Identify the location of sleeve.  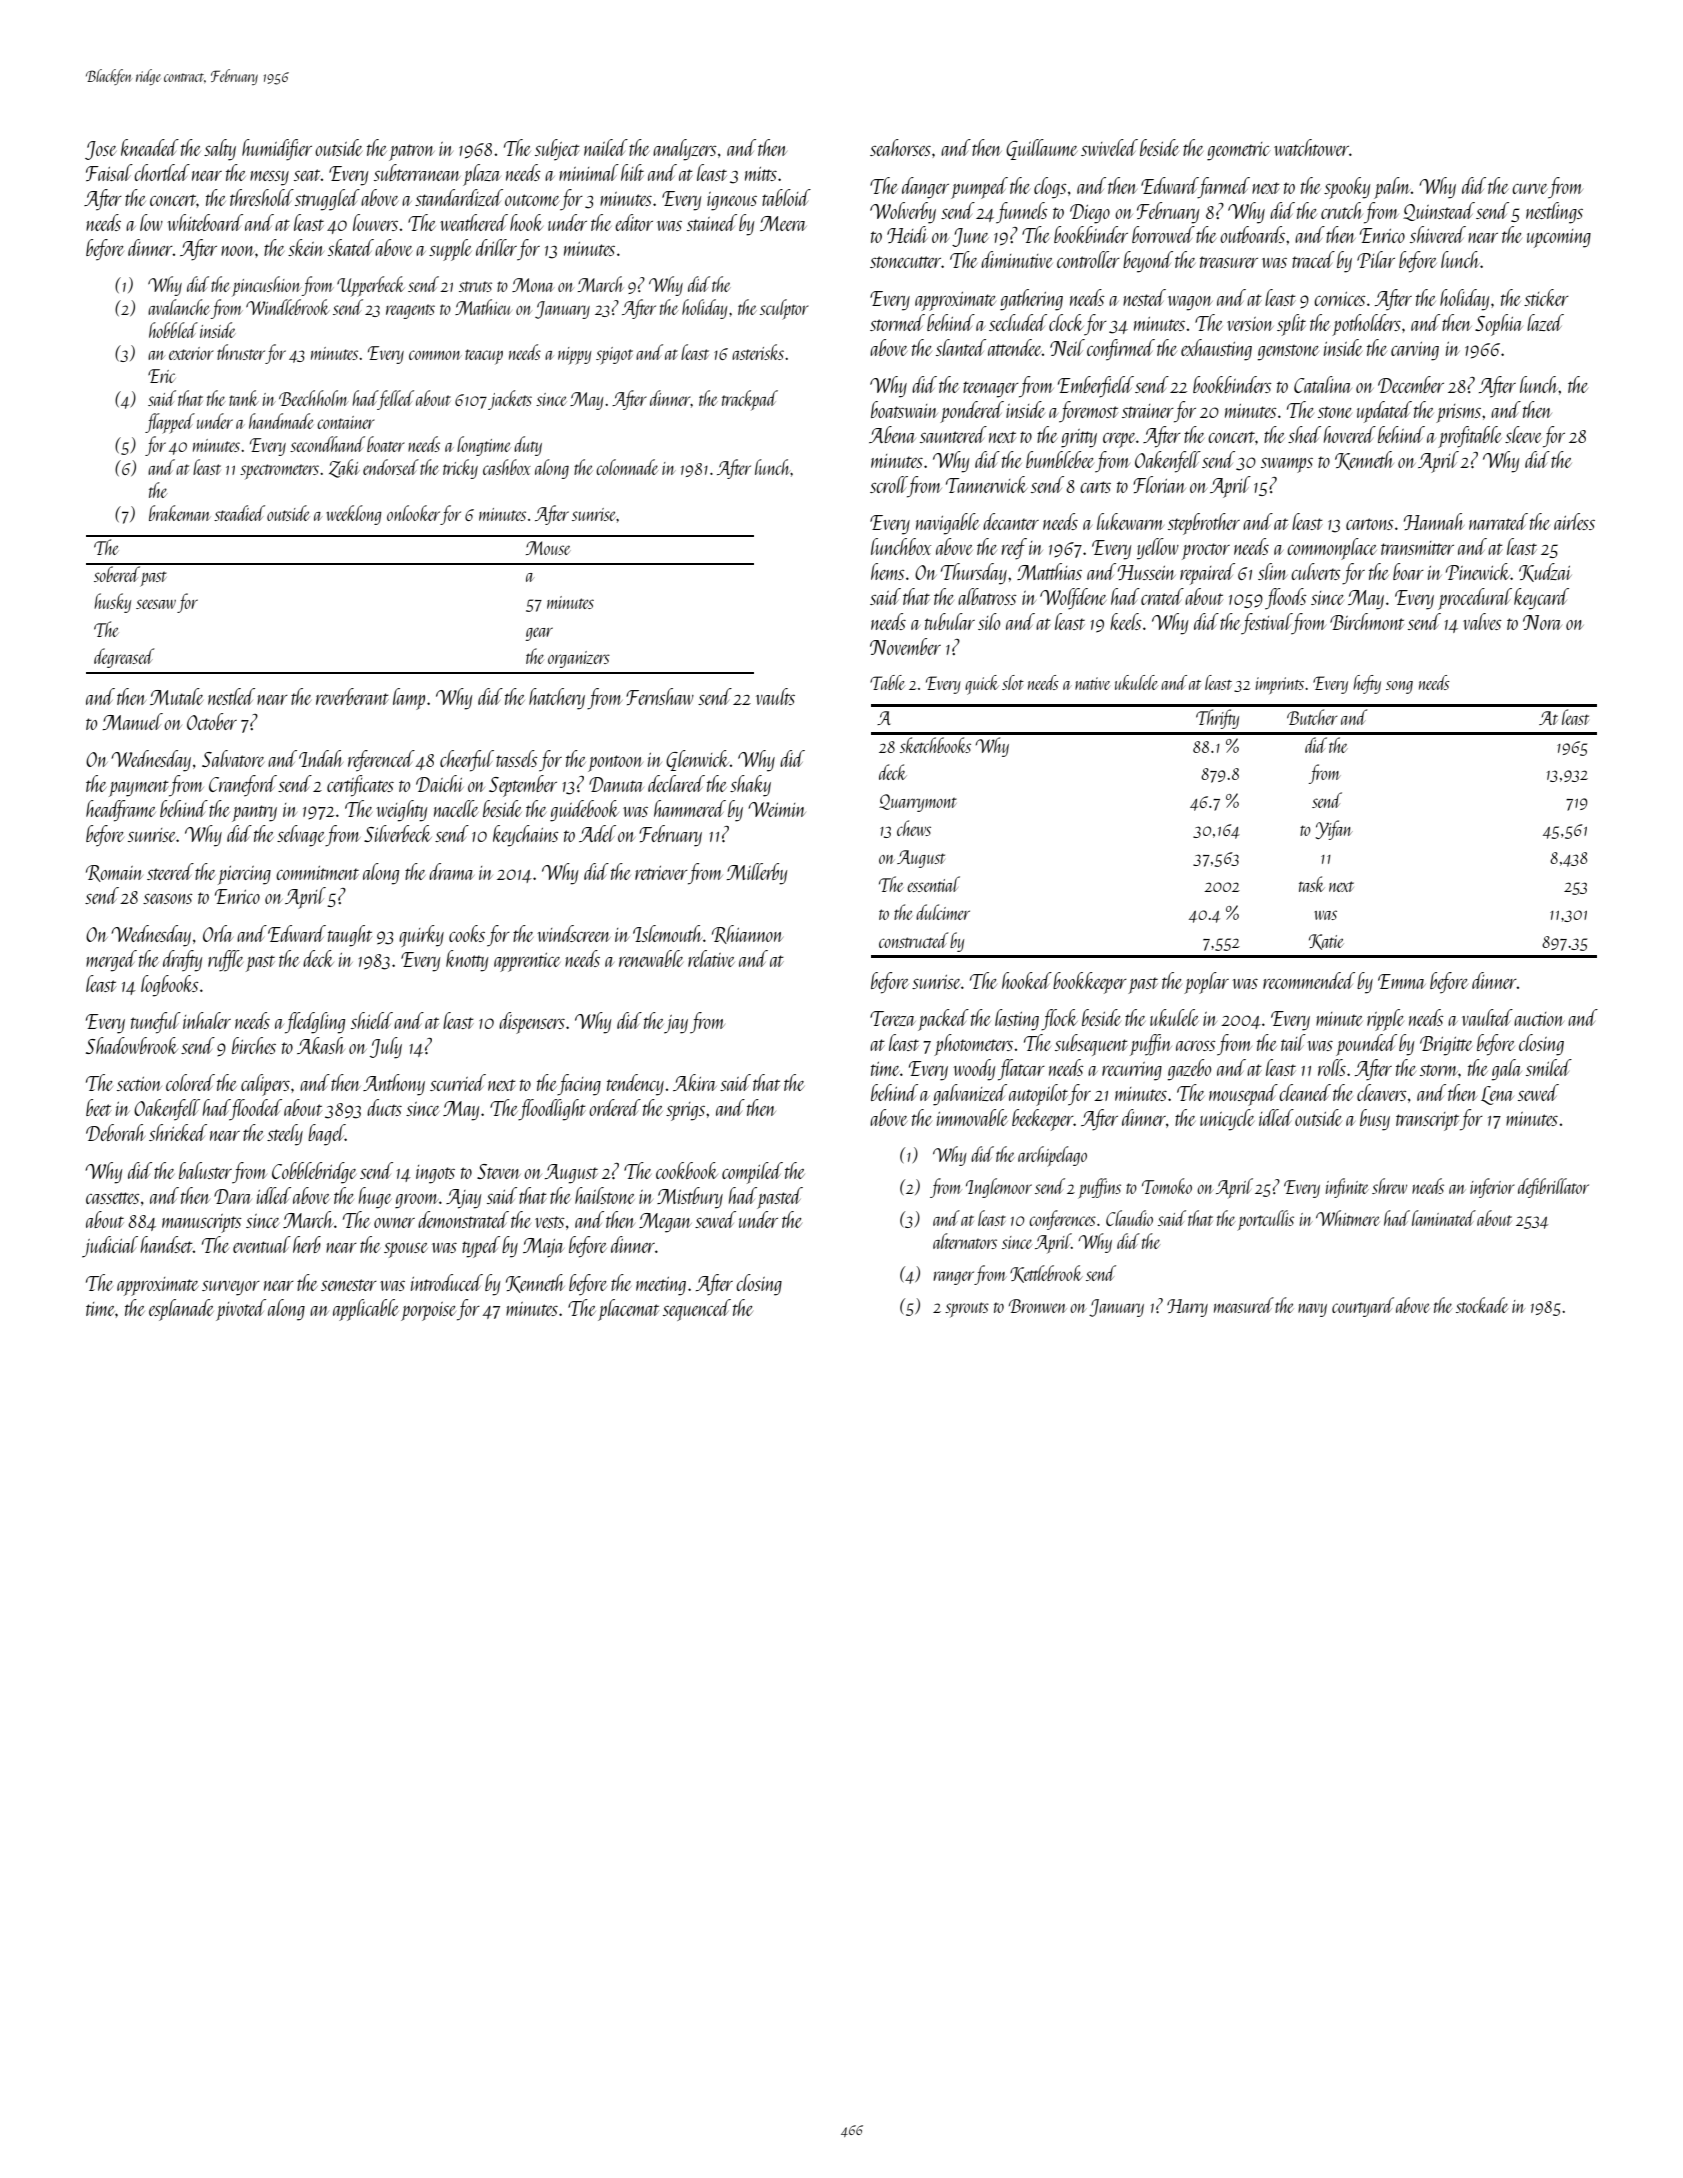
(1523, 434).
